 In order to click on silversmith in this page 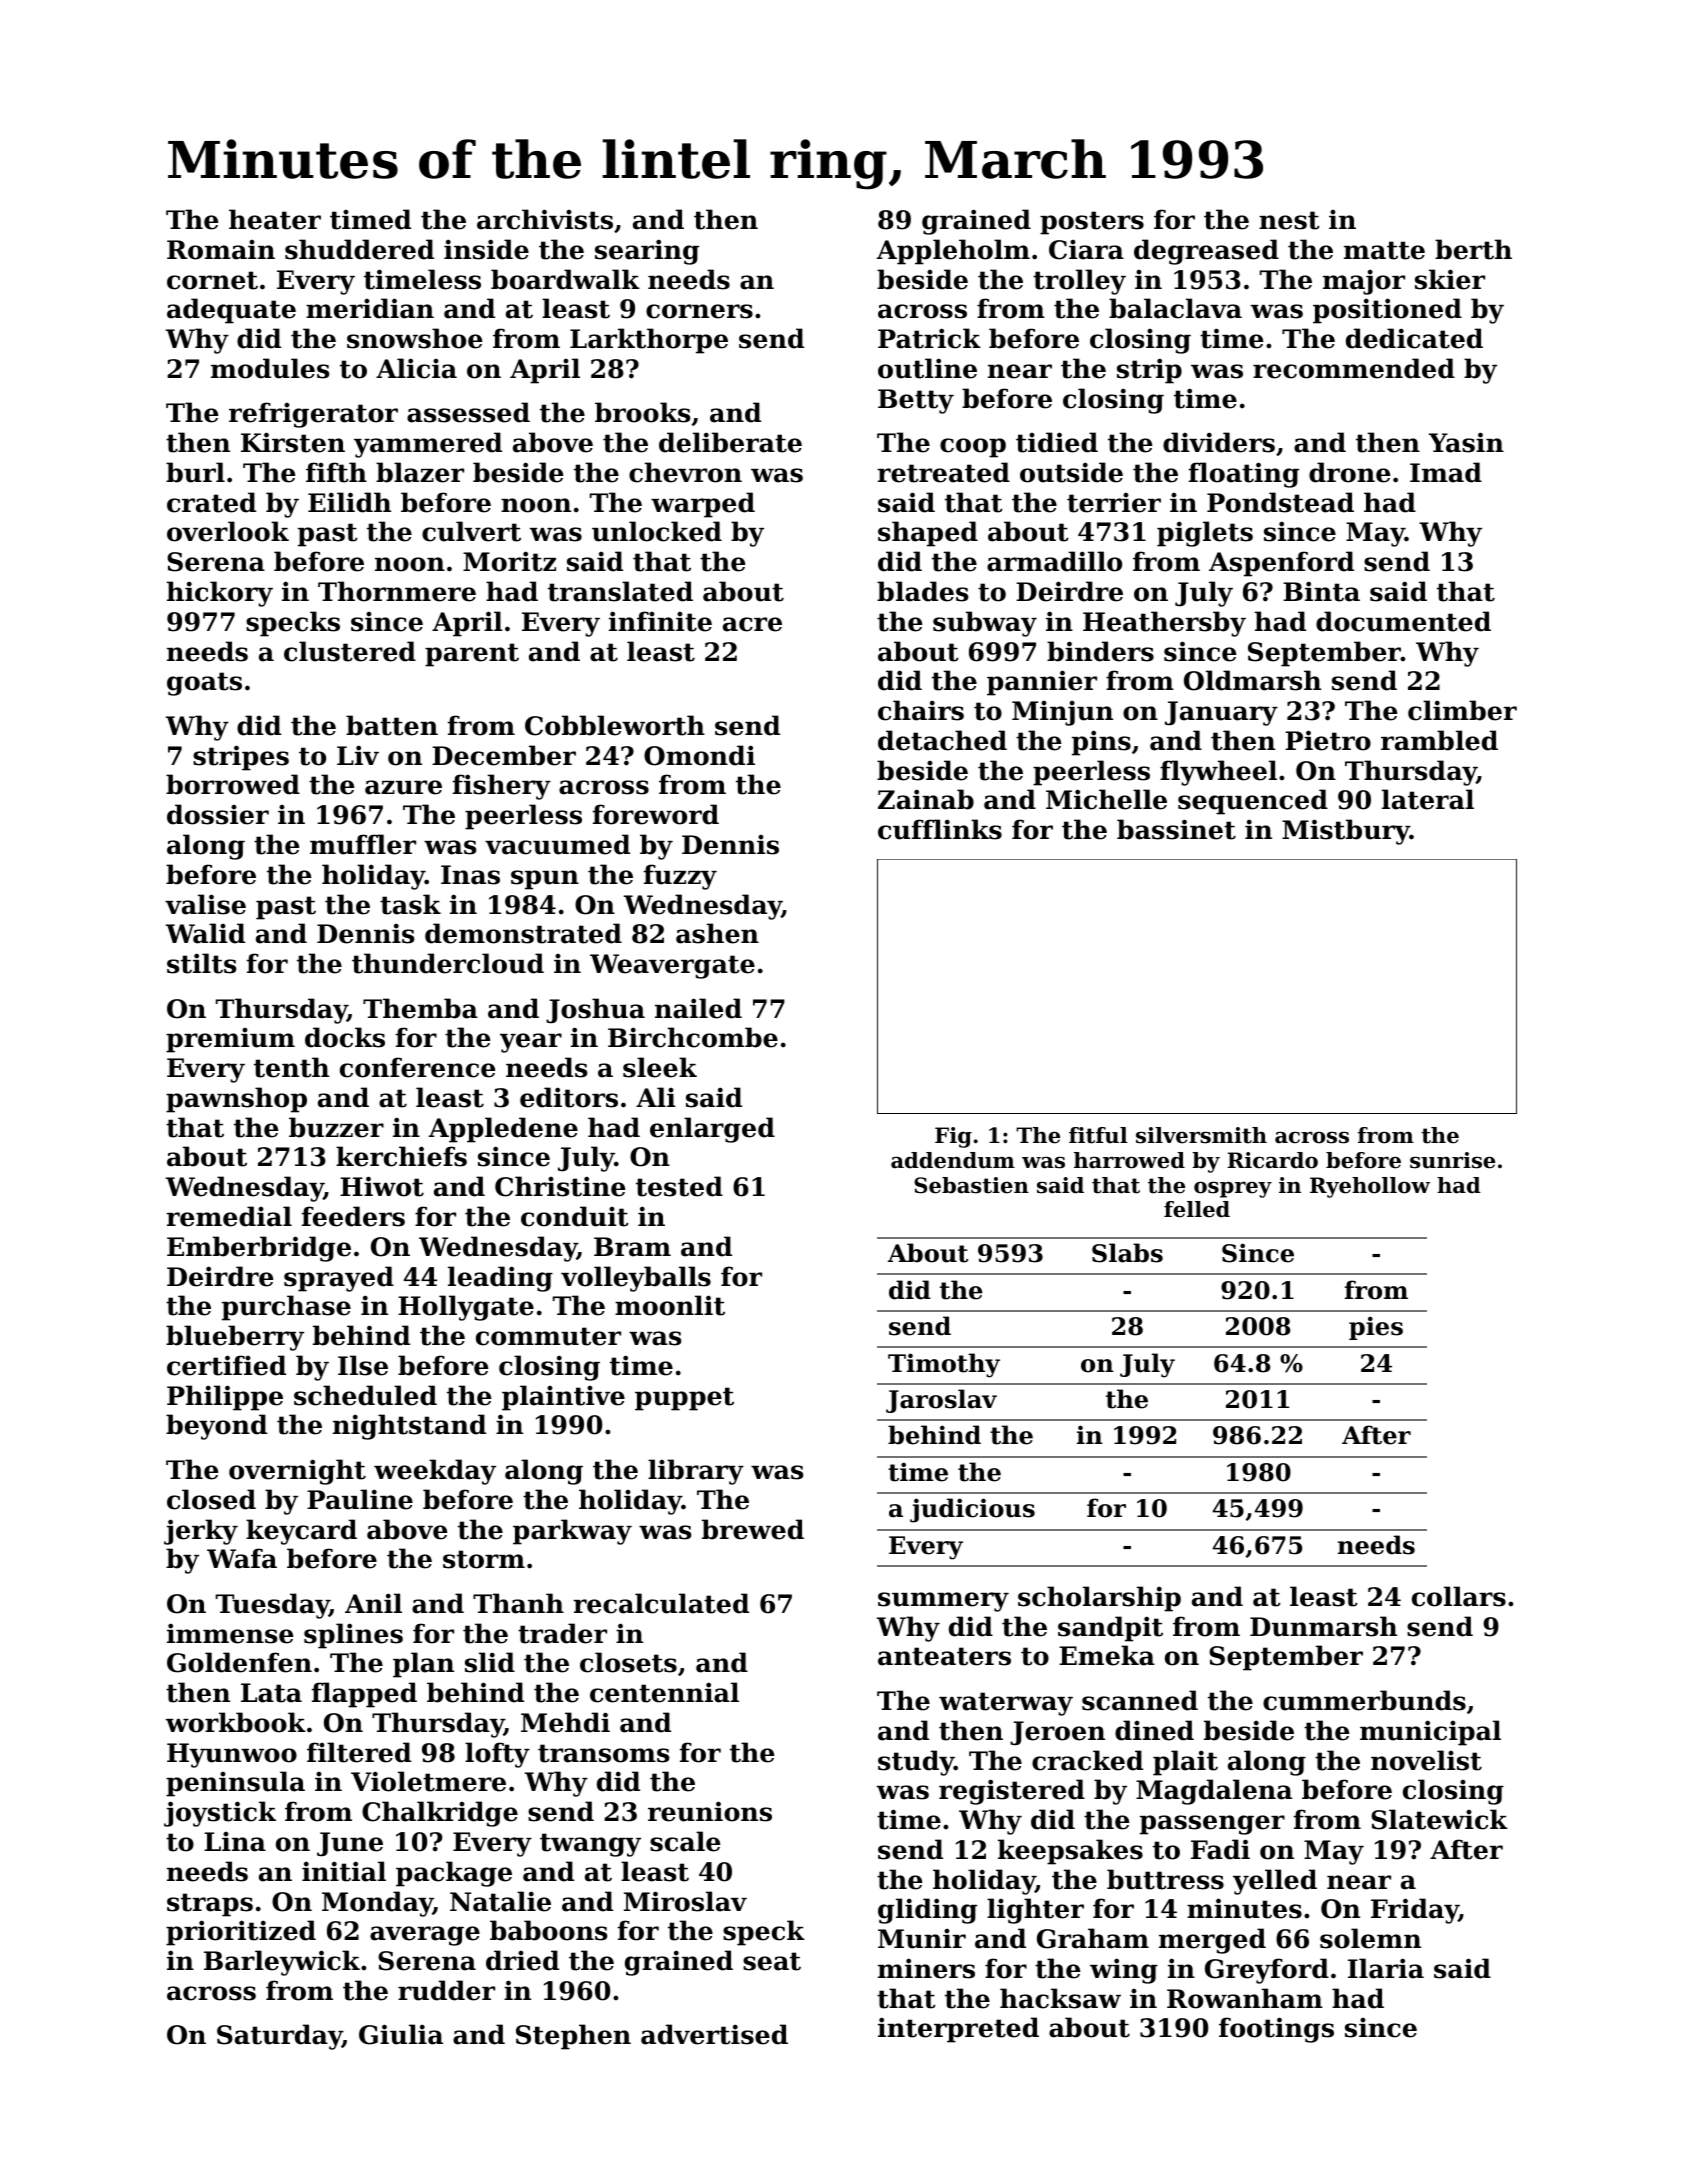, I will do `click(1201, 1135)`.
